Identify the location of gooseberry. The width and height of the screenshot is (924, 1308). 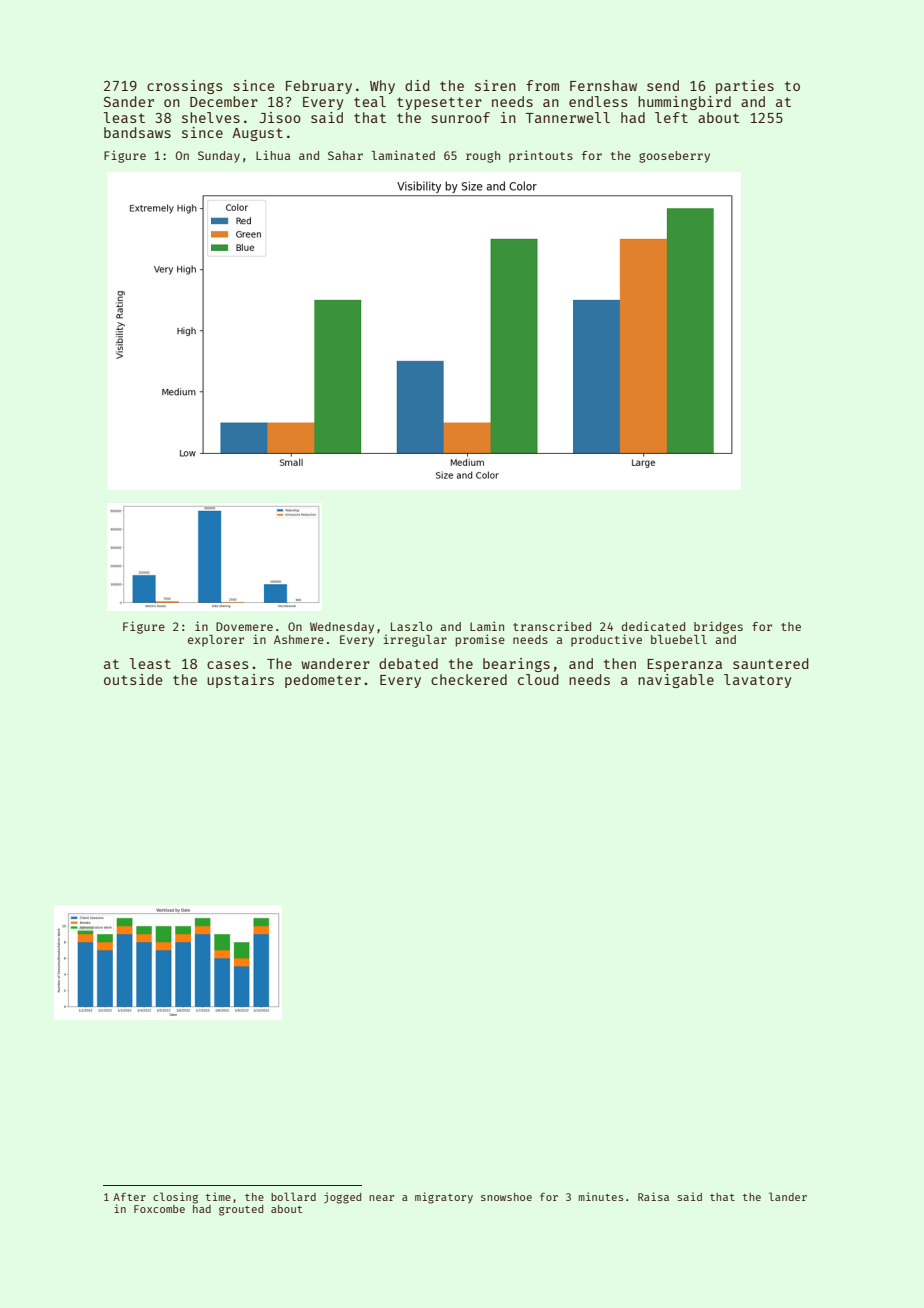
(674, 157).
